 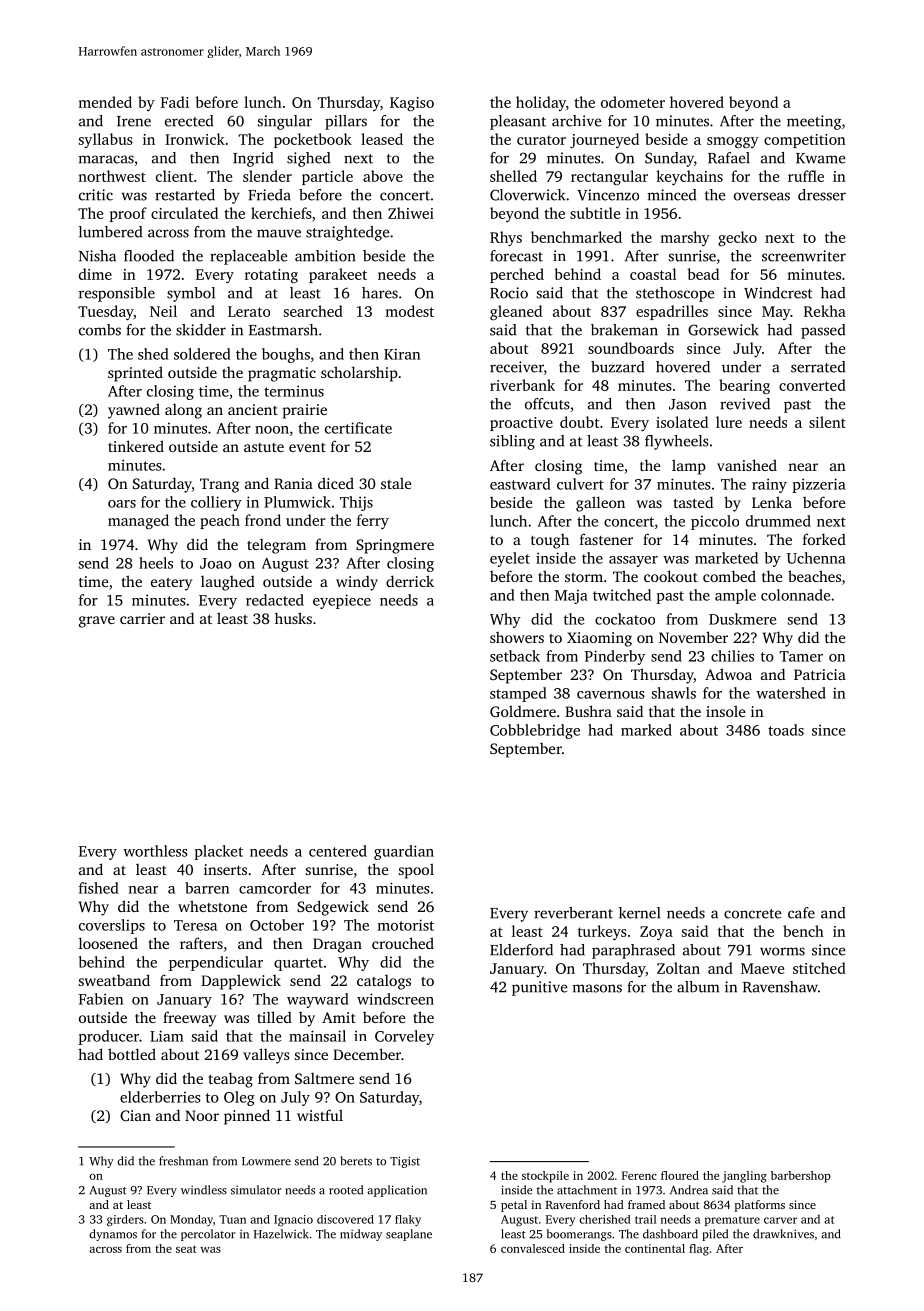 I want to click on insole, so click(x=725, y=711).
